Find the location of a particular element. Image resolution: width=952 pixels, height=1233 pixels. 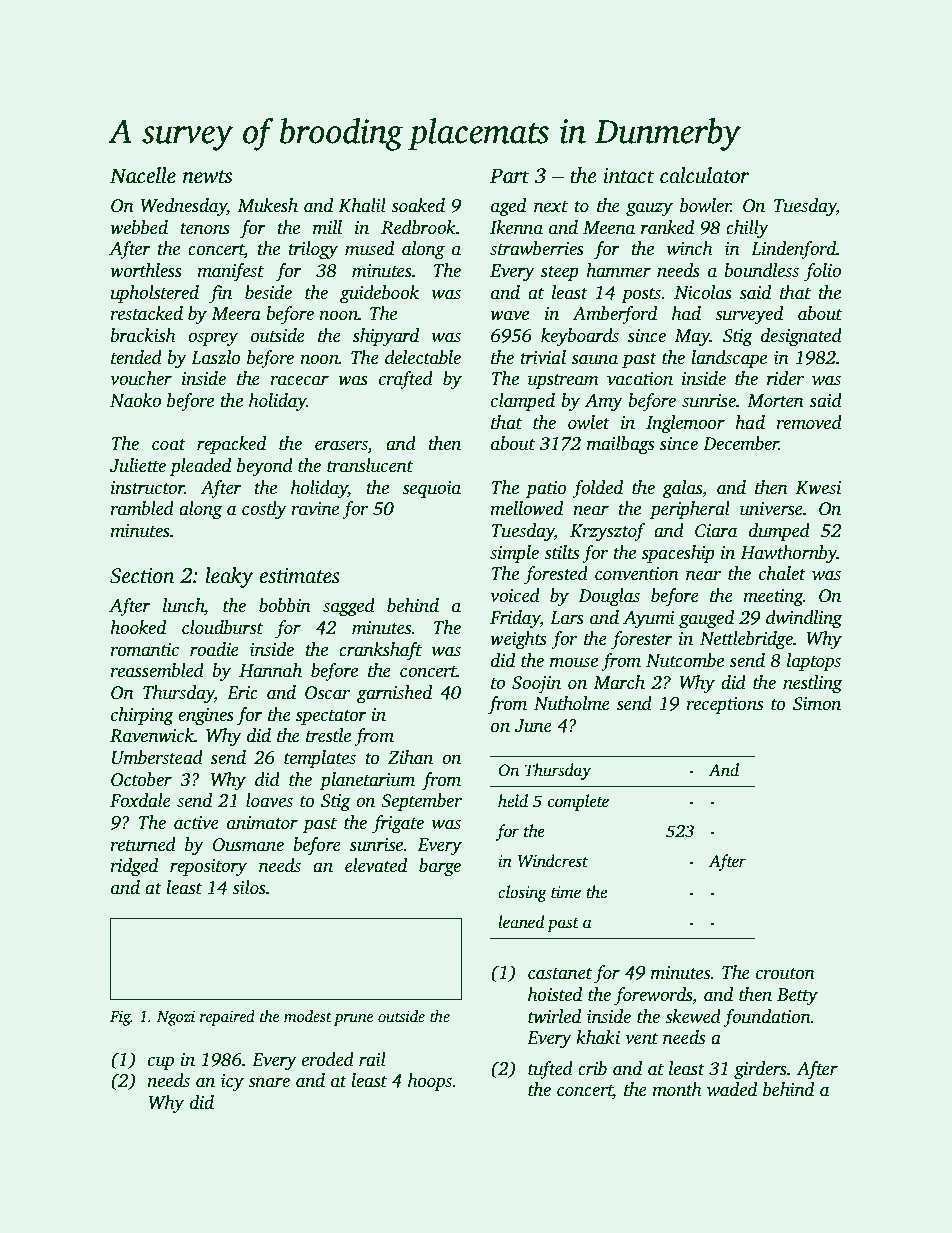

crouton is located at coordinates (785, 974).
